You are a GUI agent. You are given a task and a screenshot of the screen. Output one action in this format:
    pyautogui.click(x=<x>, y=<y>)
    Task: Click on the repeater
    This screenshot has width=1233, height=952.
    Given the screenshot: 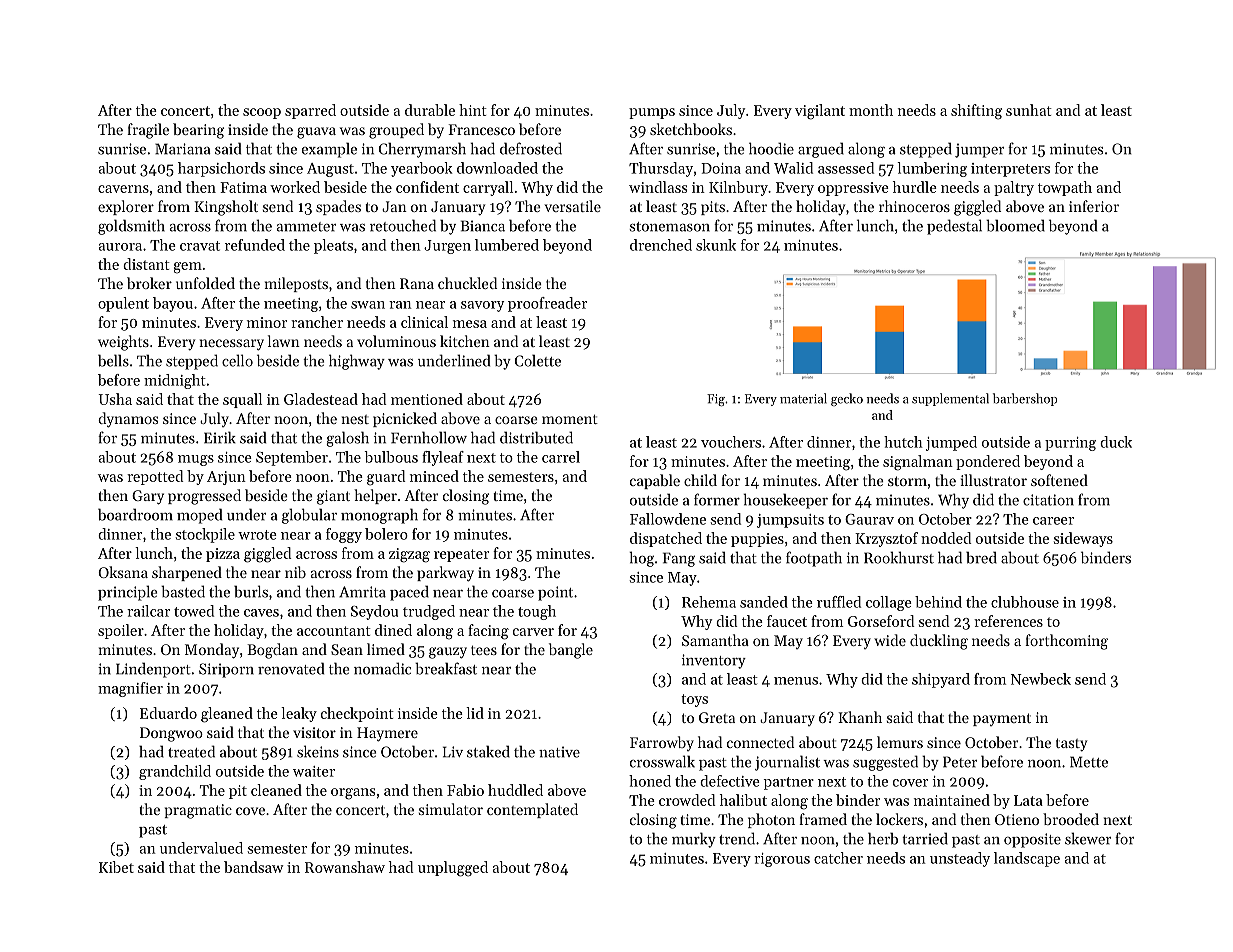 What is the action you would take?
    pyautogui.click(x=461, y=555)
